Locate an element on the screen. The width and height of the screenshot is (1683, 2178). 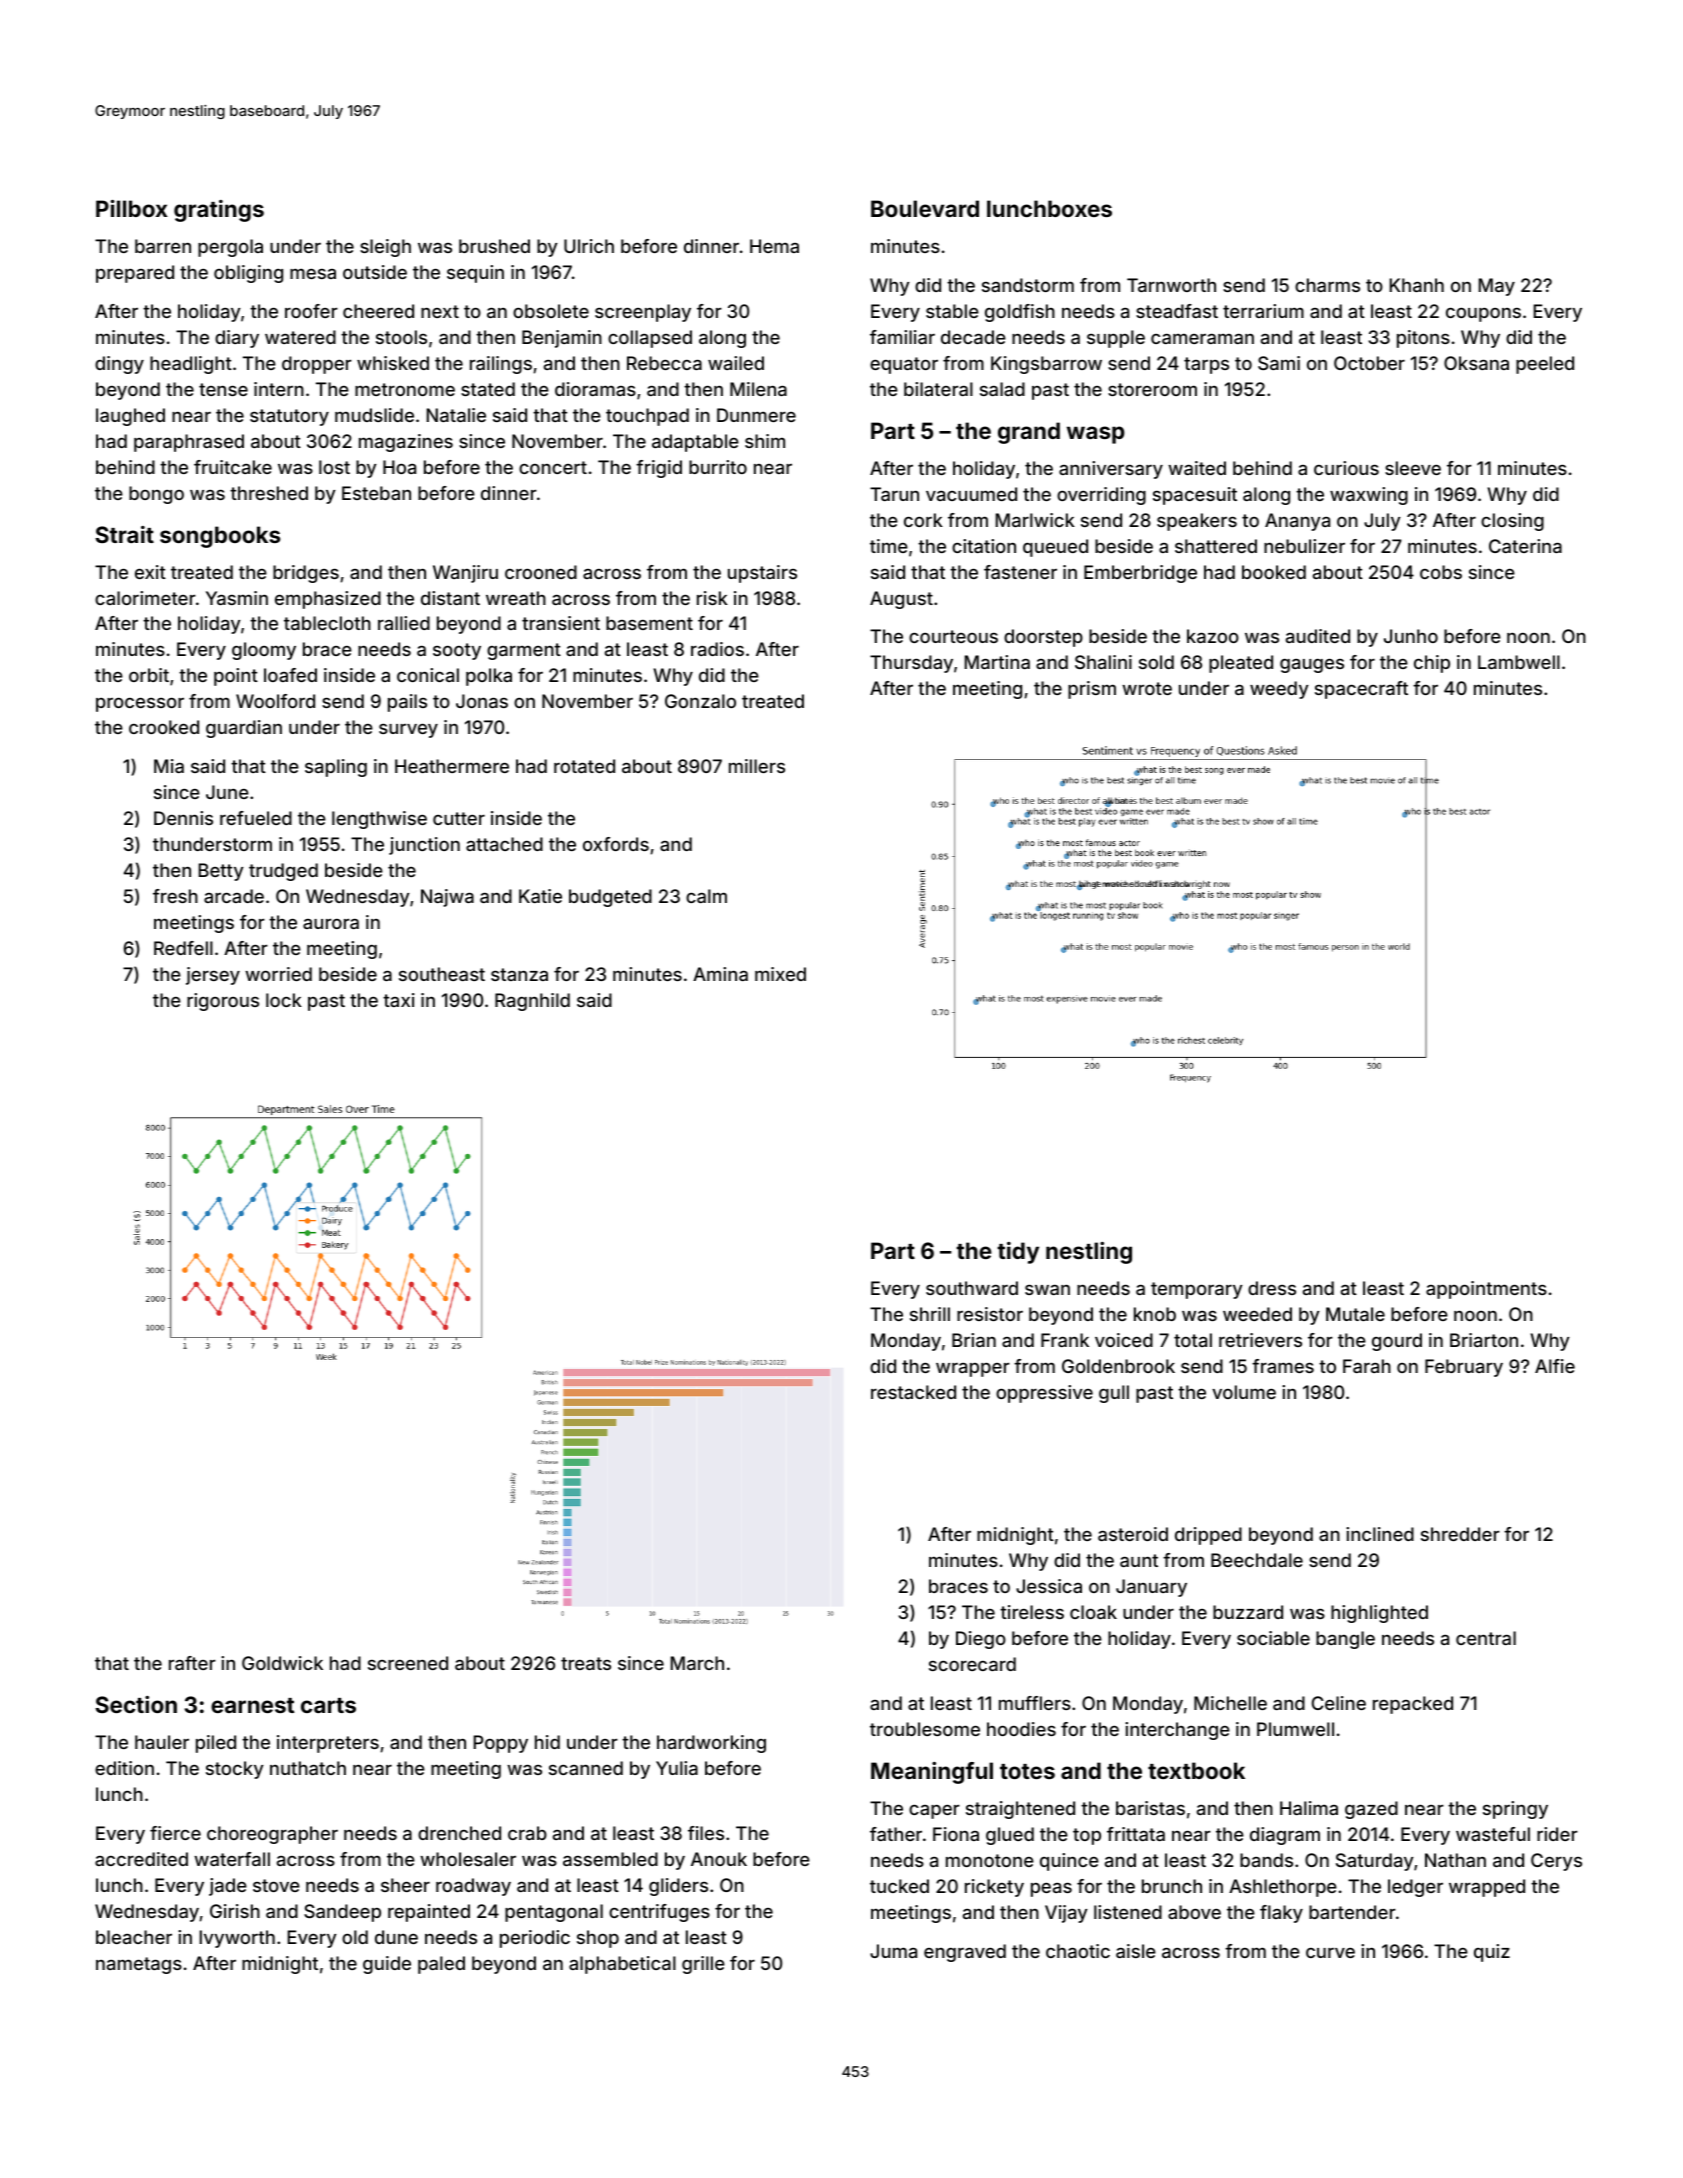
Jessica is located at coordinates (1049, 1586).
